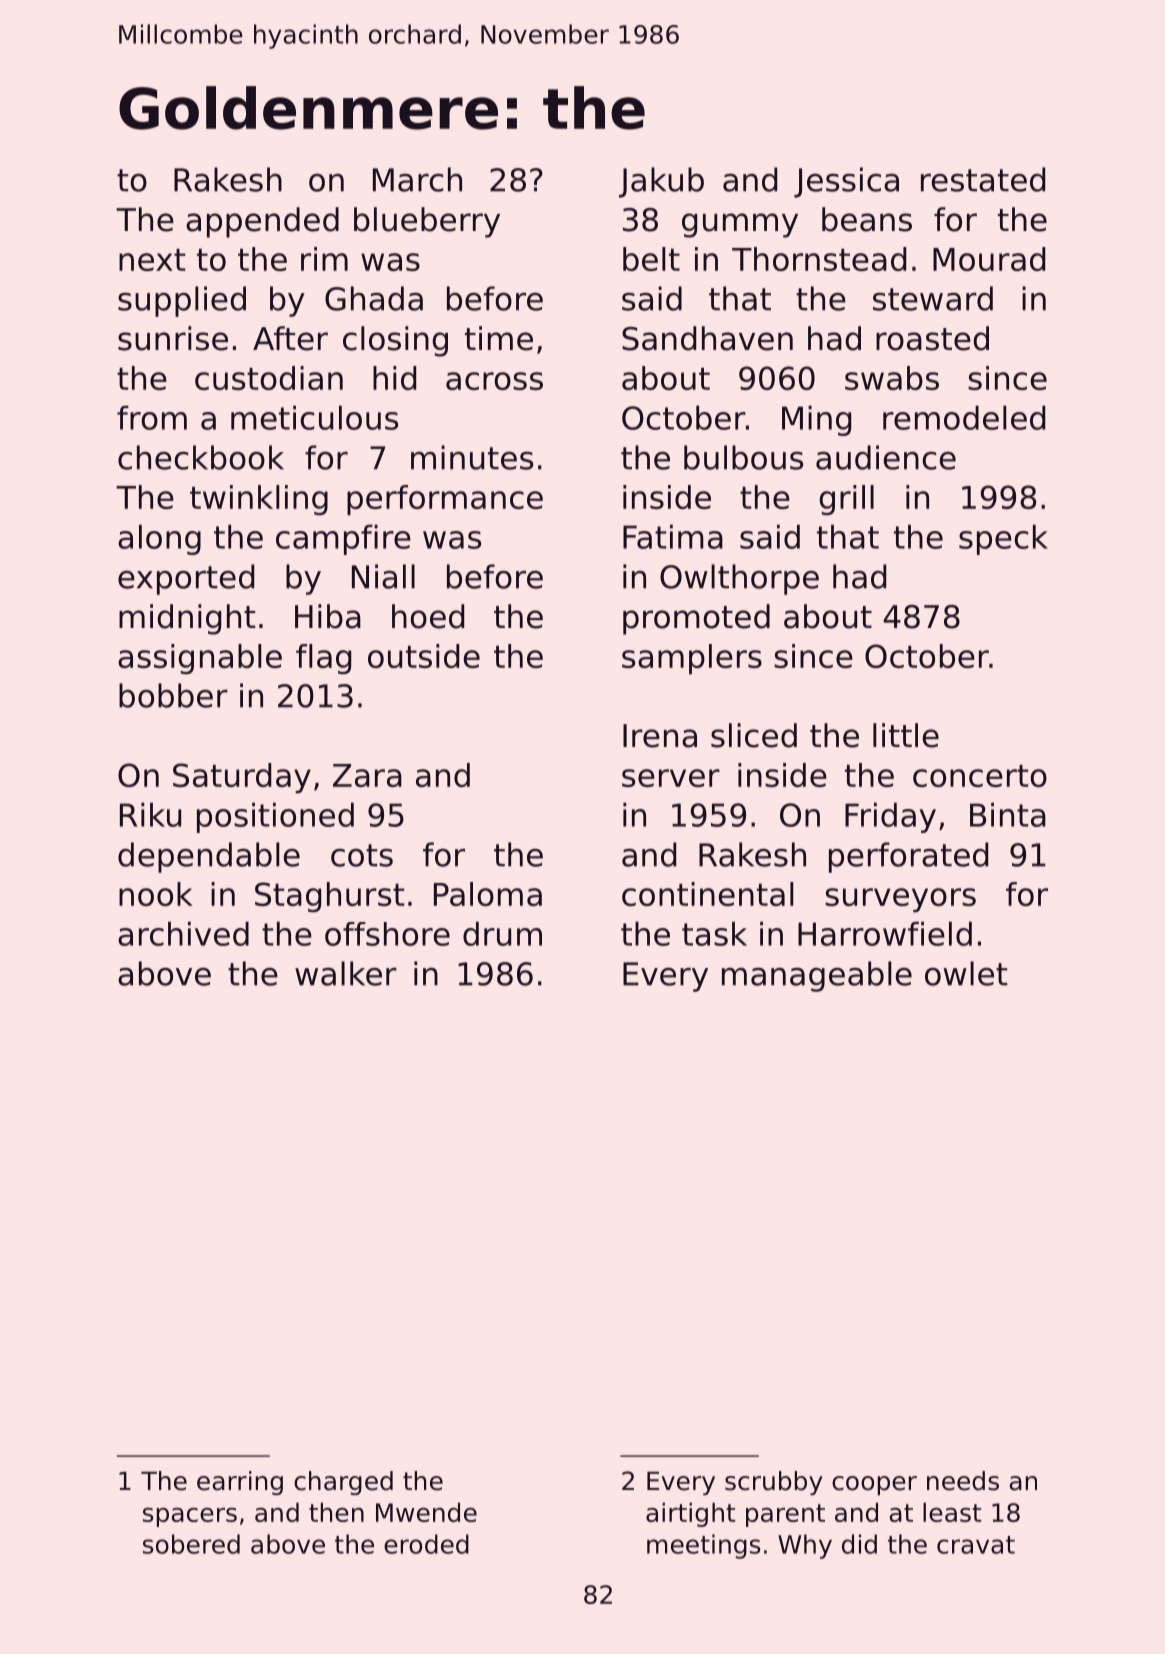 This screenshot has height=1654, width=1165. What do you see at coordinates (774, 1483) in the screenshot?
I see `scrubby` at bounding box center [774, 1483].
